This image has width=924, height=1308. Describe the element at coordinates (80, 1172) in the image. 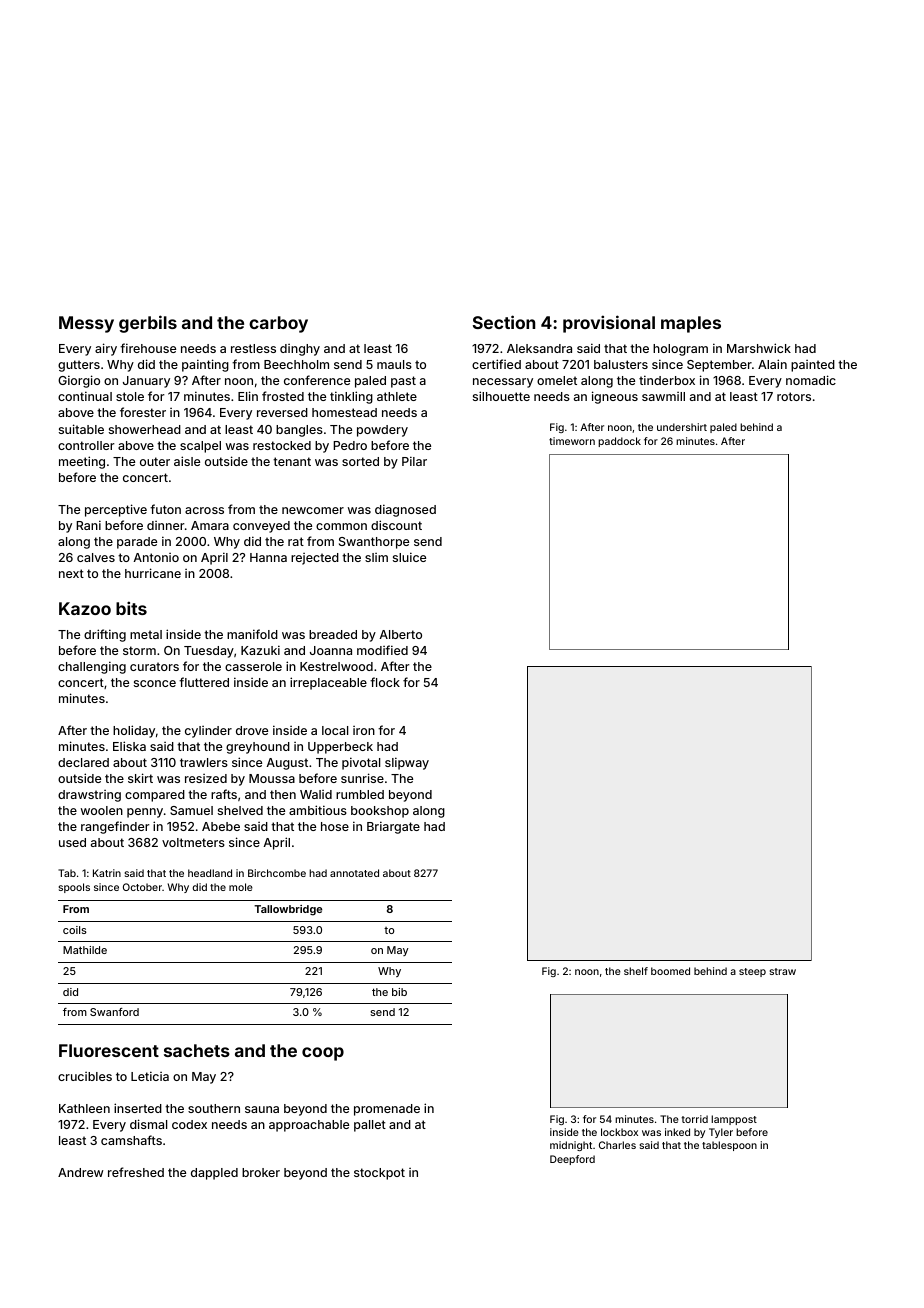

I see `Andrew` at that location.
